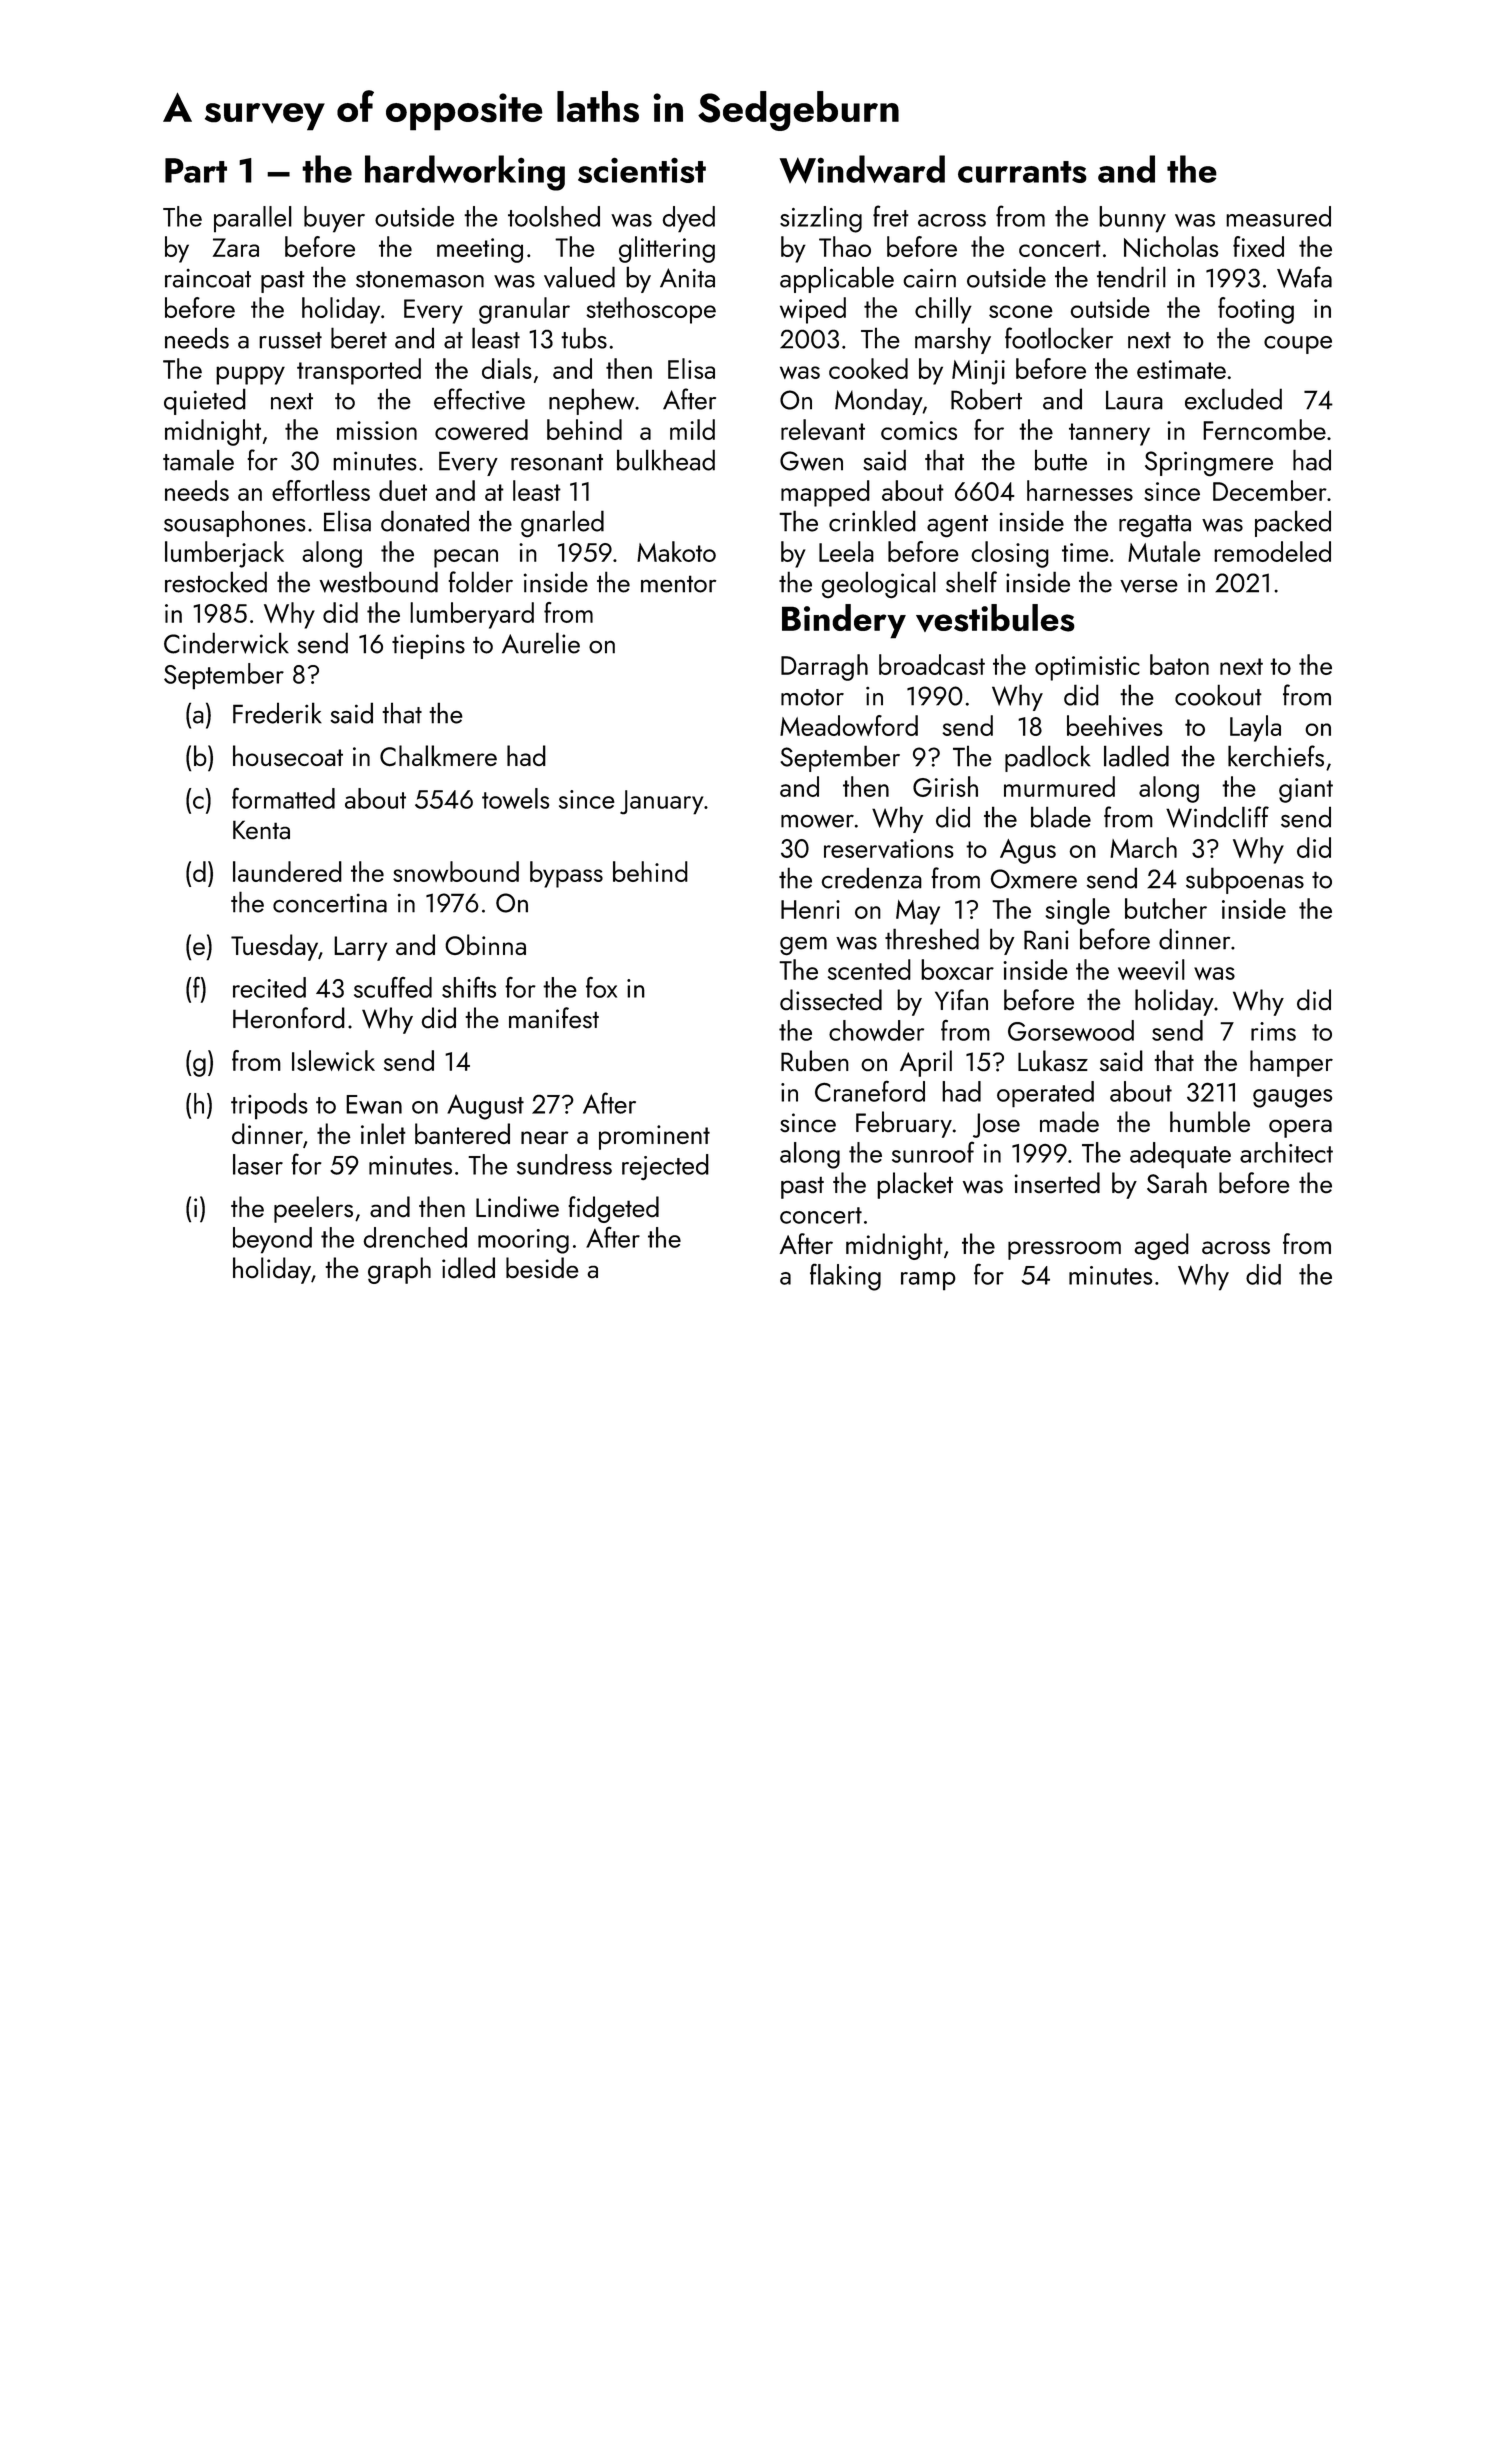 This image has height=2464, width=1496. I want to click on cookout, so click(1218, 695).
